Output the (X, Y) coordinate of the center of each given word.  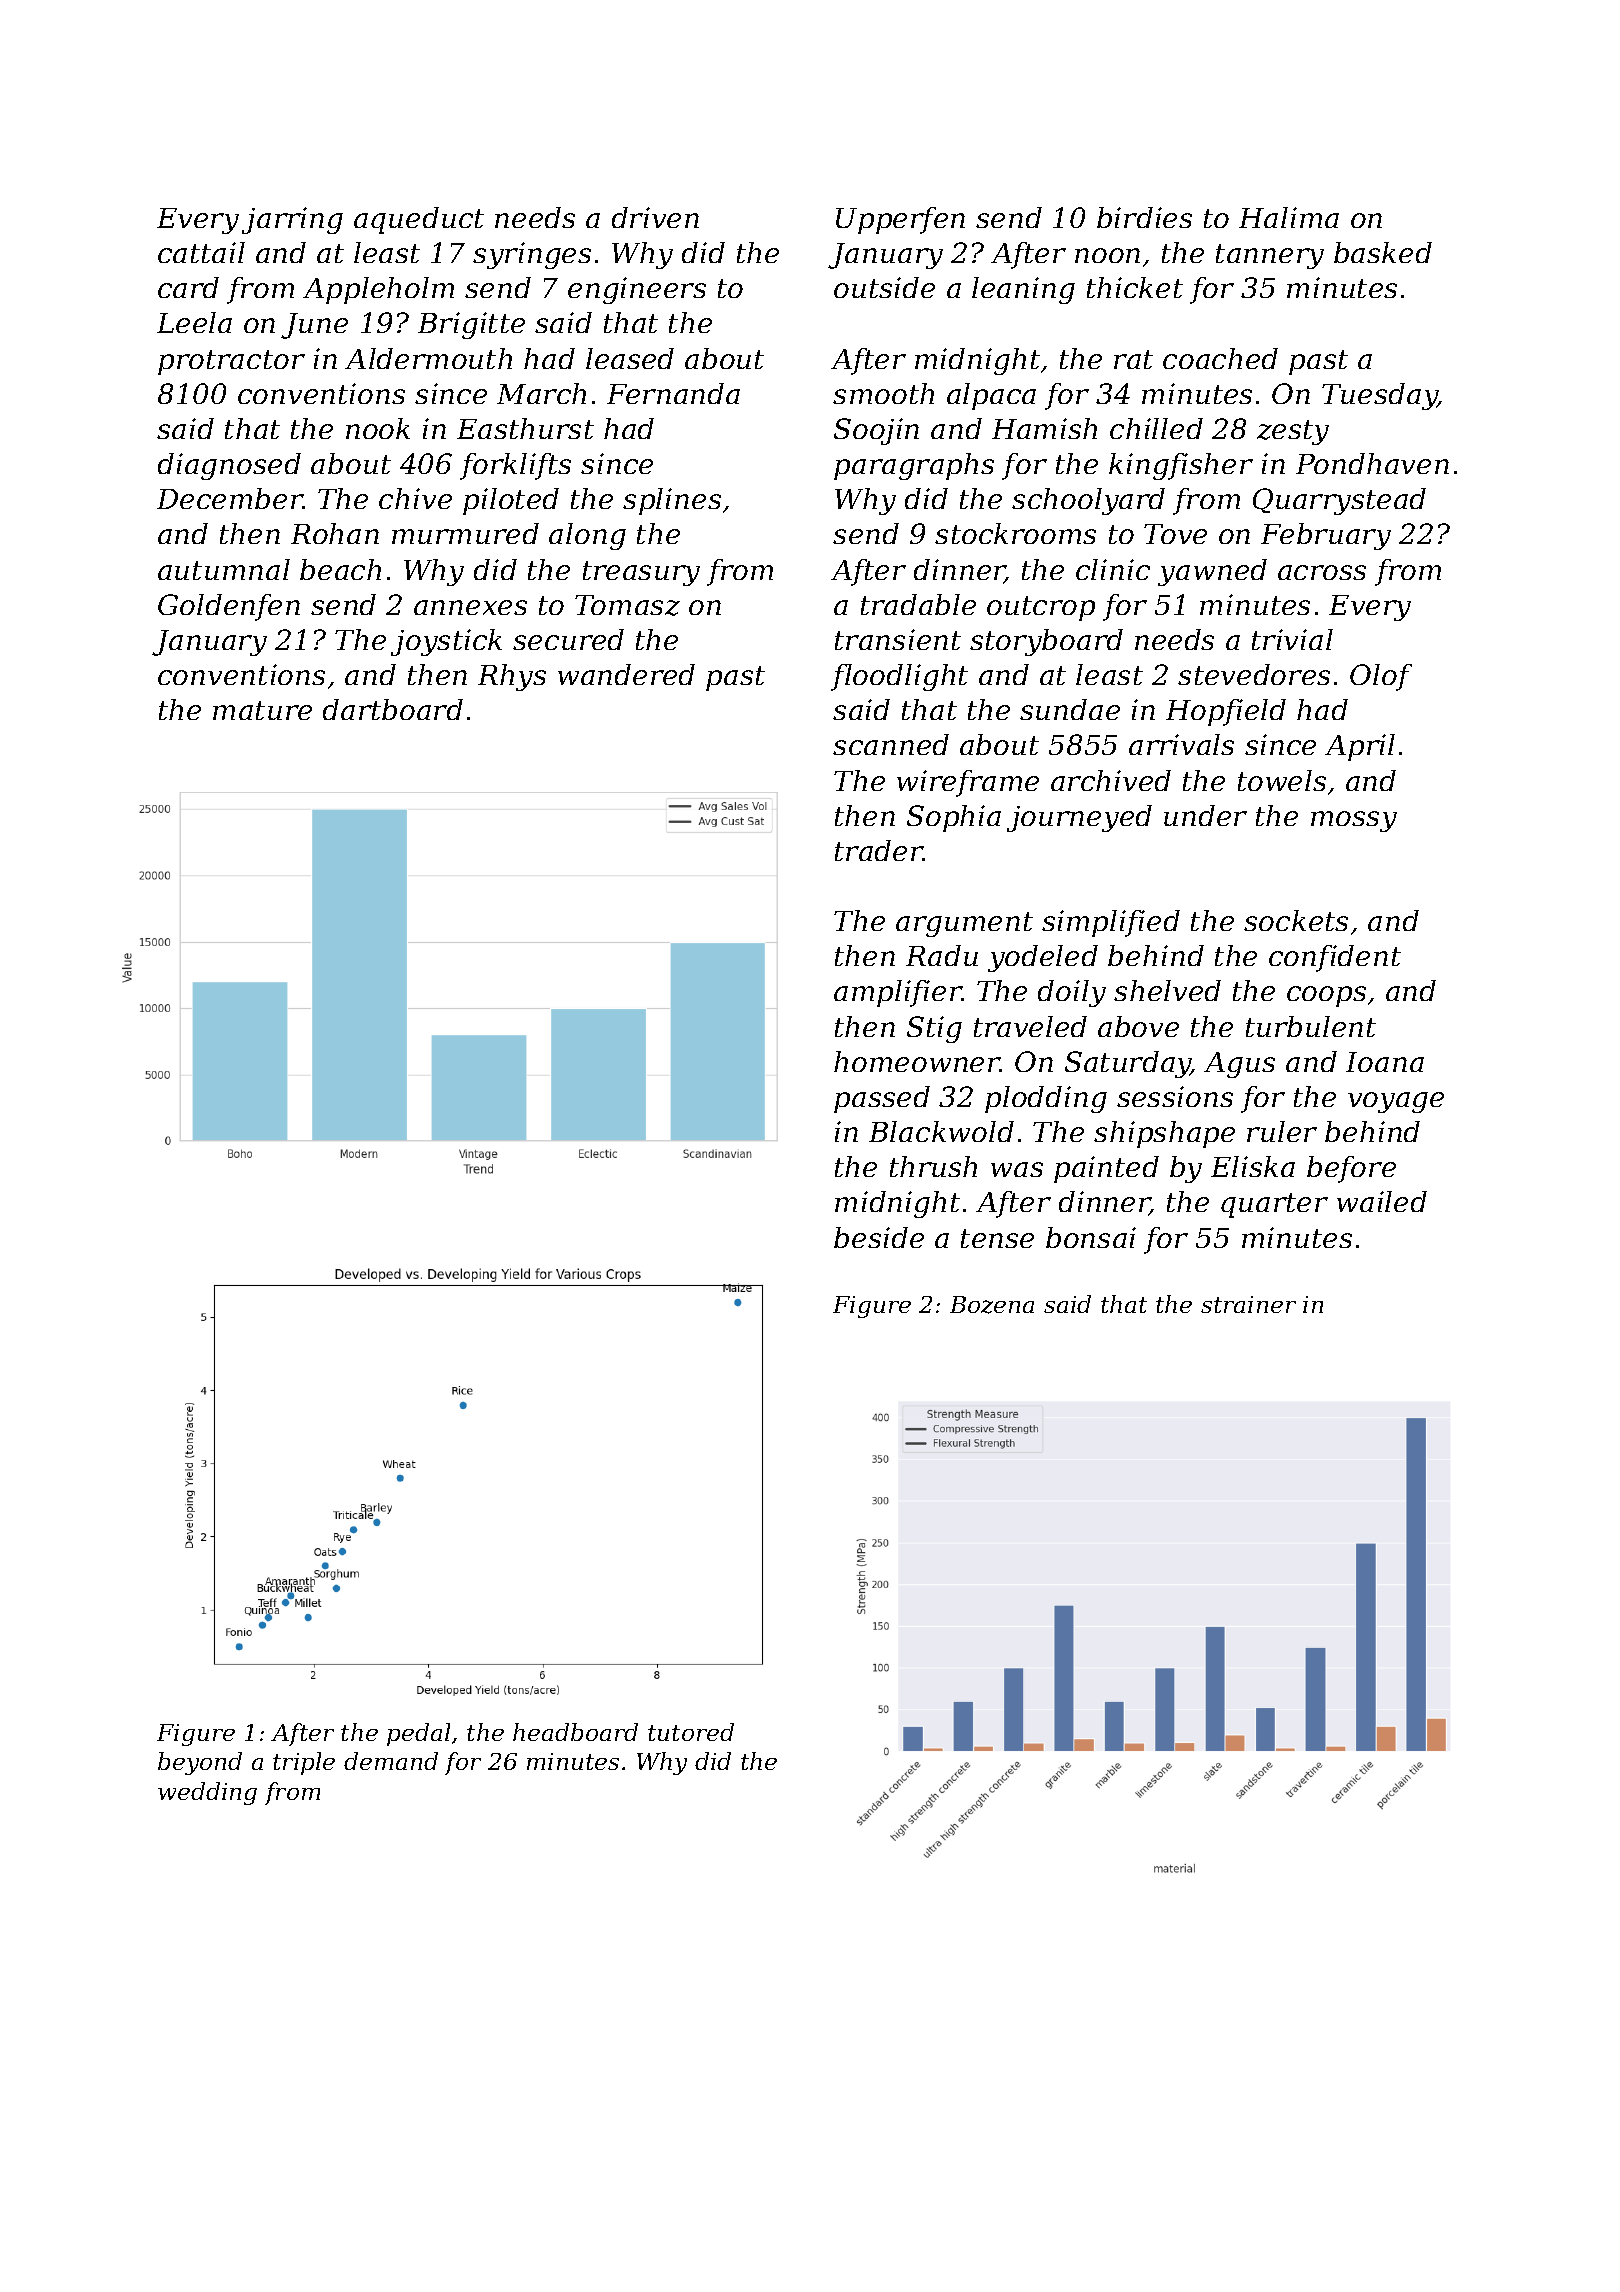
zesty (1293, 432)
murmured (465, 533)
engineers (637, 290)
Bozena (992, 1305)
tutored (691, 1732)
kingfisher (1181, 466)
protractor (231, 362)
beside (879, 1237)
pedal (418, 1734)
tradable (918, 604)
